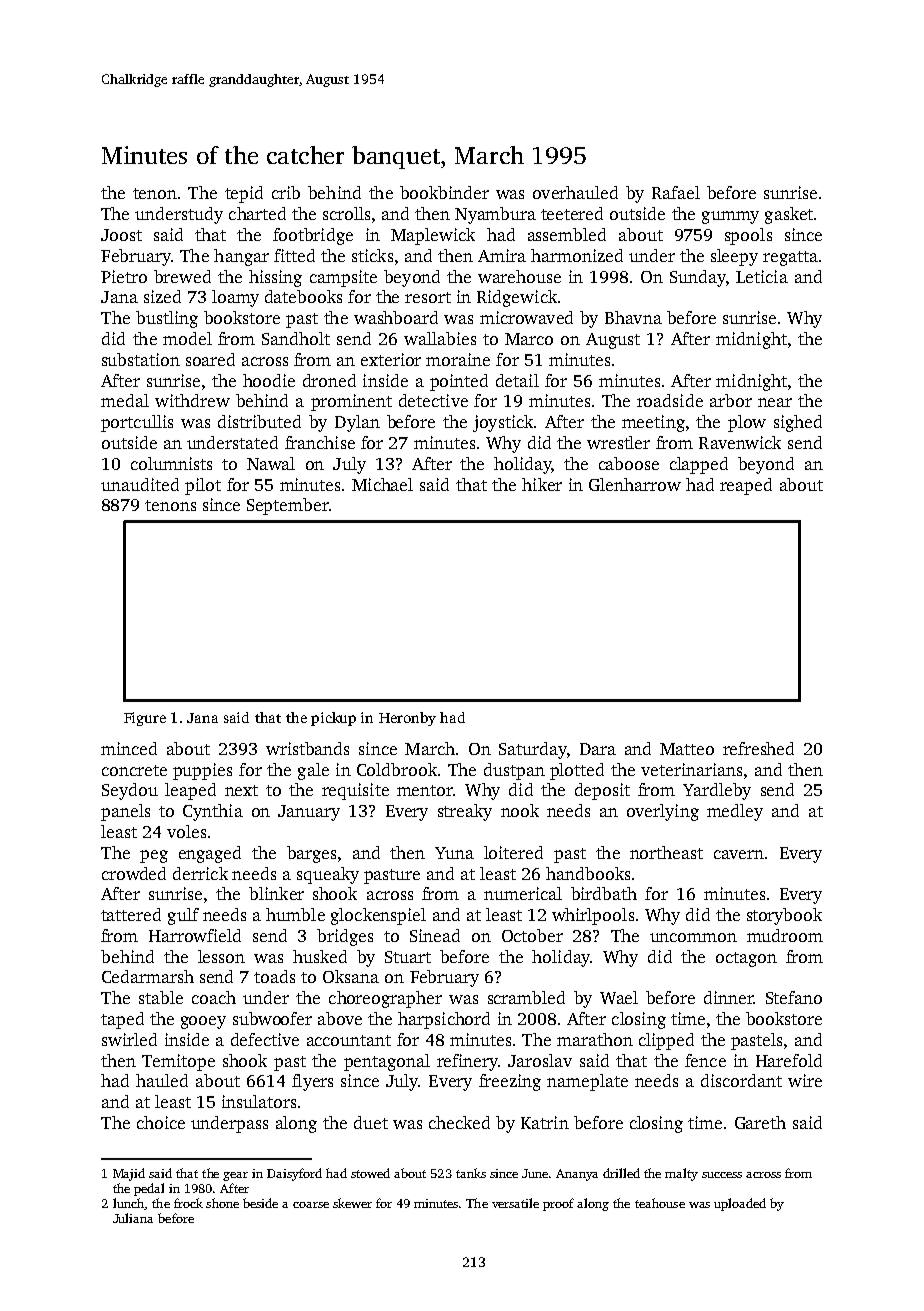 The image size is (924, 1311). What do you see at coordinates (698, 278) in the image?
I see `Sunday` at bounding box center [698, 278].
